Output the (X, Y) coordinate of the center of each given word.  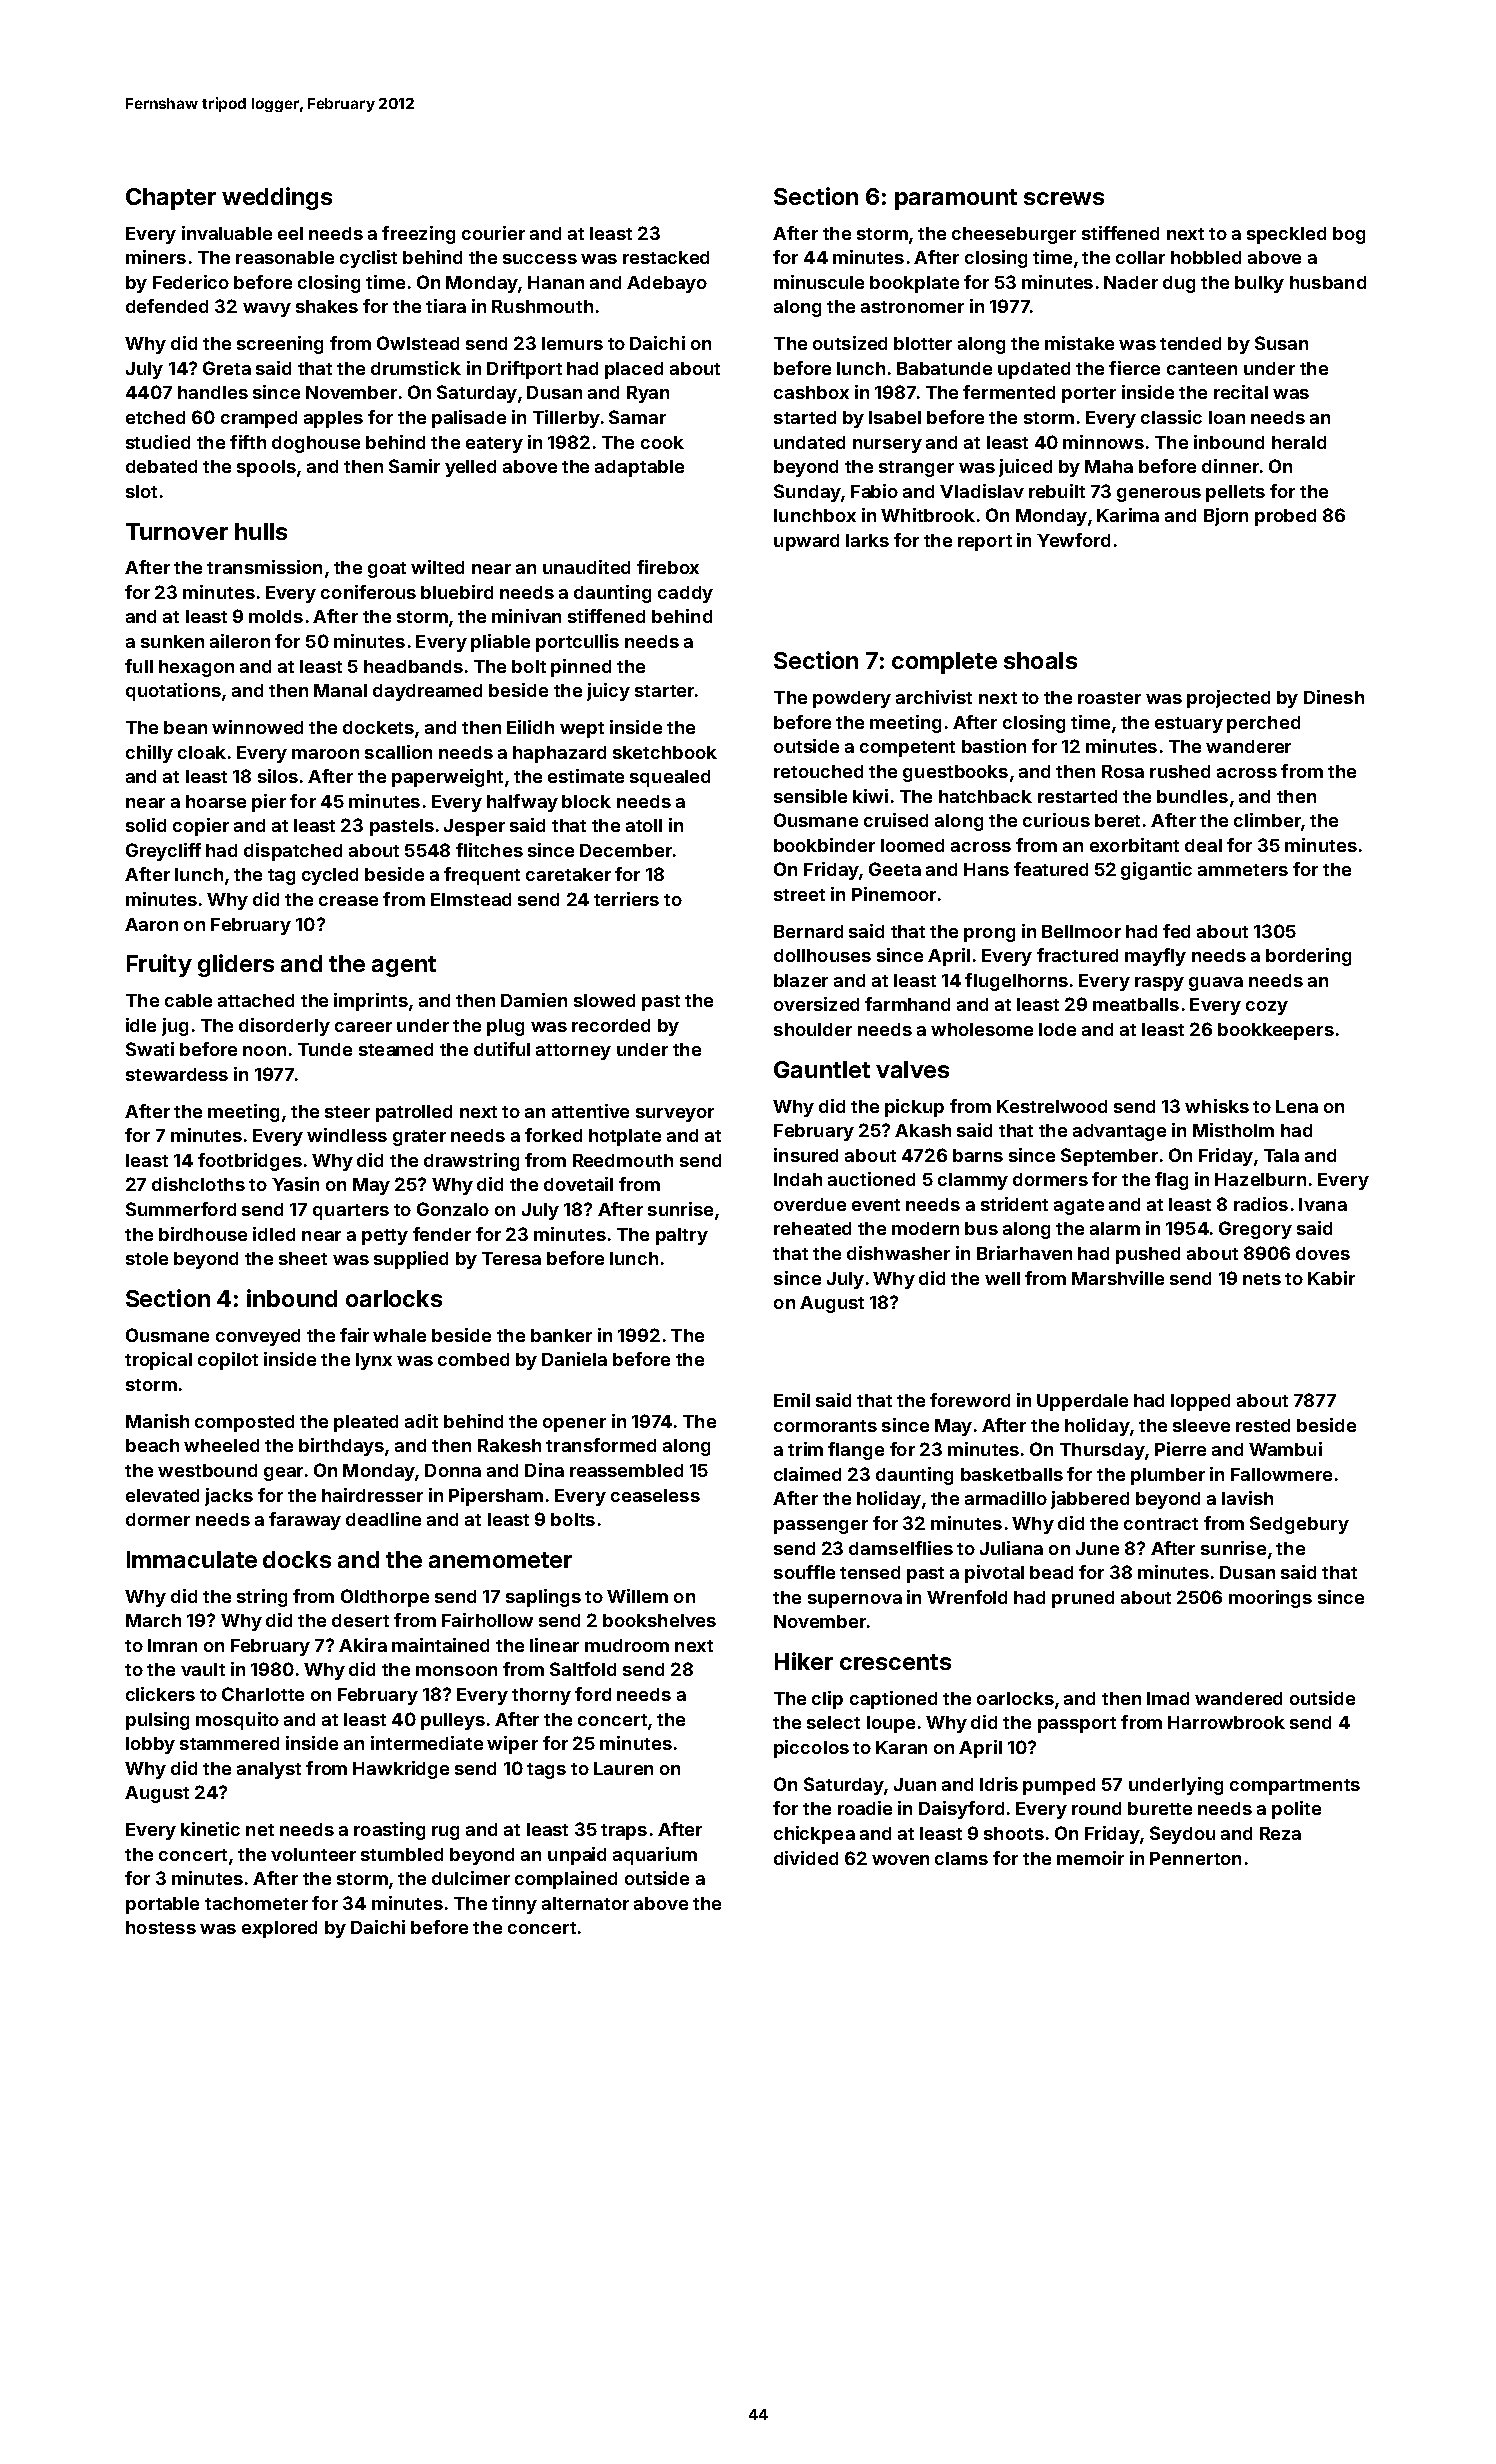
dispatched (293, 852)
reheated (812, 1228)
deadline (383, 1519)
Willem (637, 1596)
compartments (1295, 1787)
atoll (644, 825)
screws (1064, 198)
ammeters (1243, 870)
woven (900, 1860)
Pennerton (1195, 1858)
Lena (1297, 1106)
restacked (666, 257)
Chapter (171, 199)
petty (385, 1237)
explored (279, 1929)
